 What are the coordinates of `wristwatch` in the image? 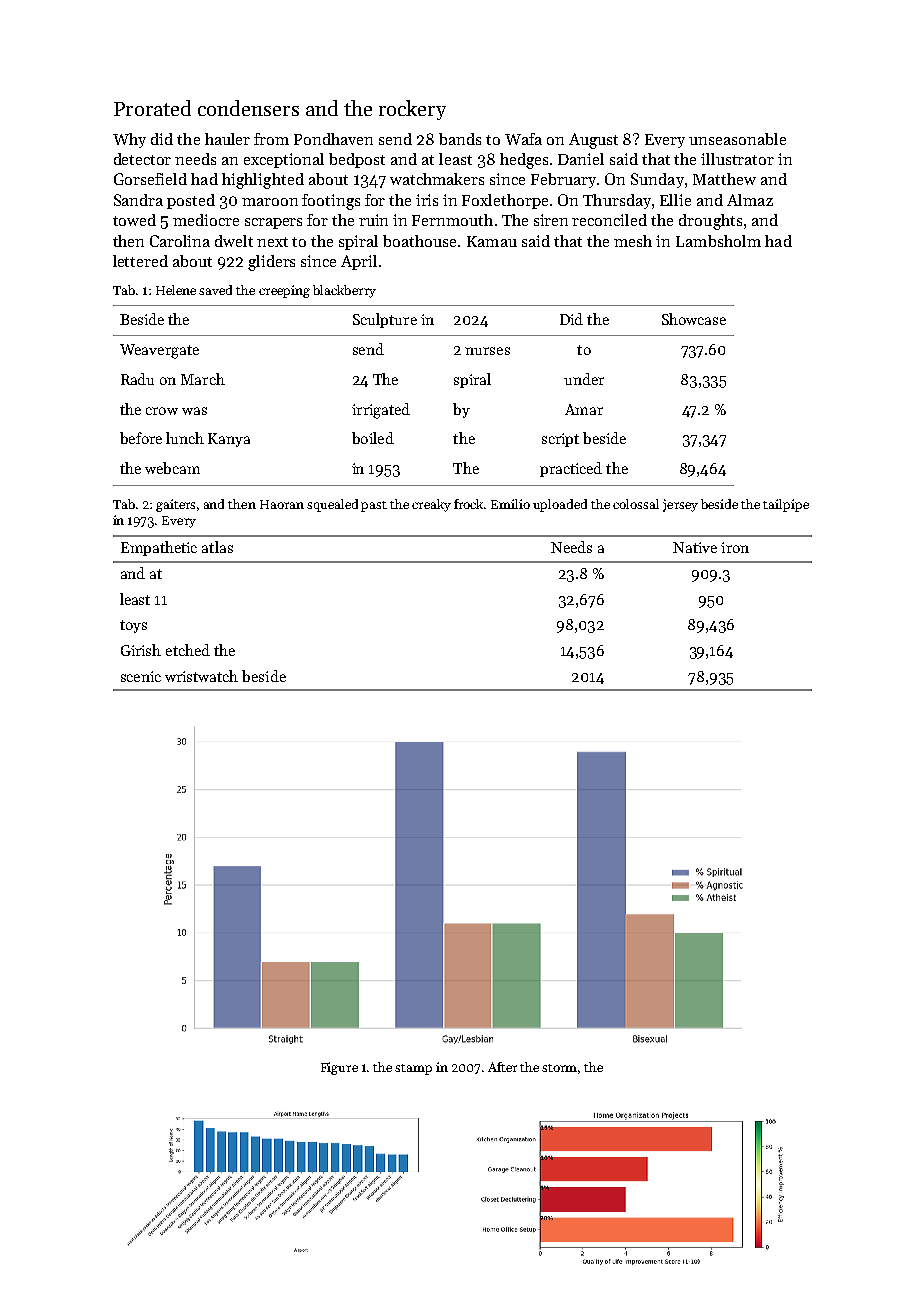 It's located at (201, 676).
